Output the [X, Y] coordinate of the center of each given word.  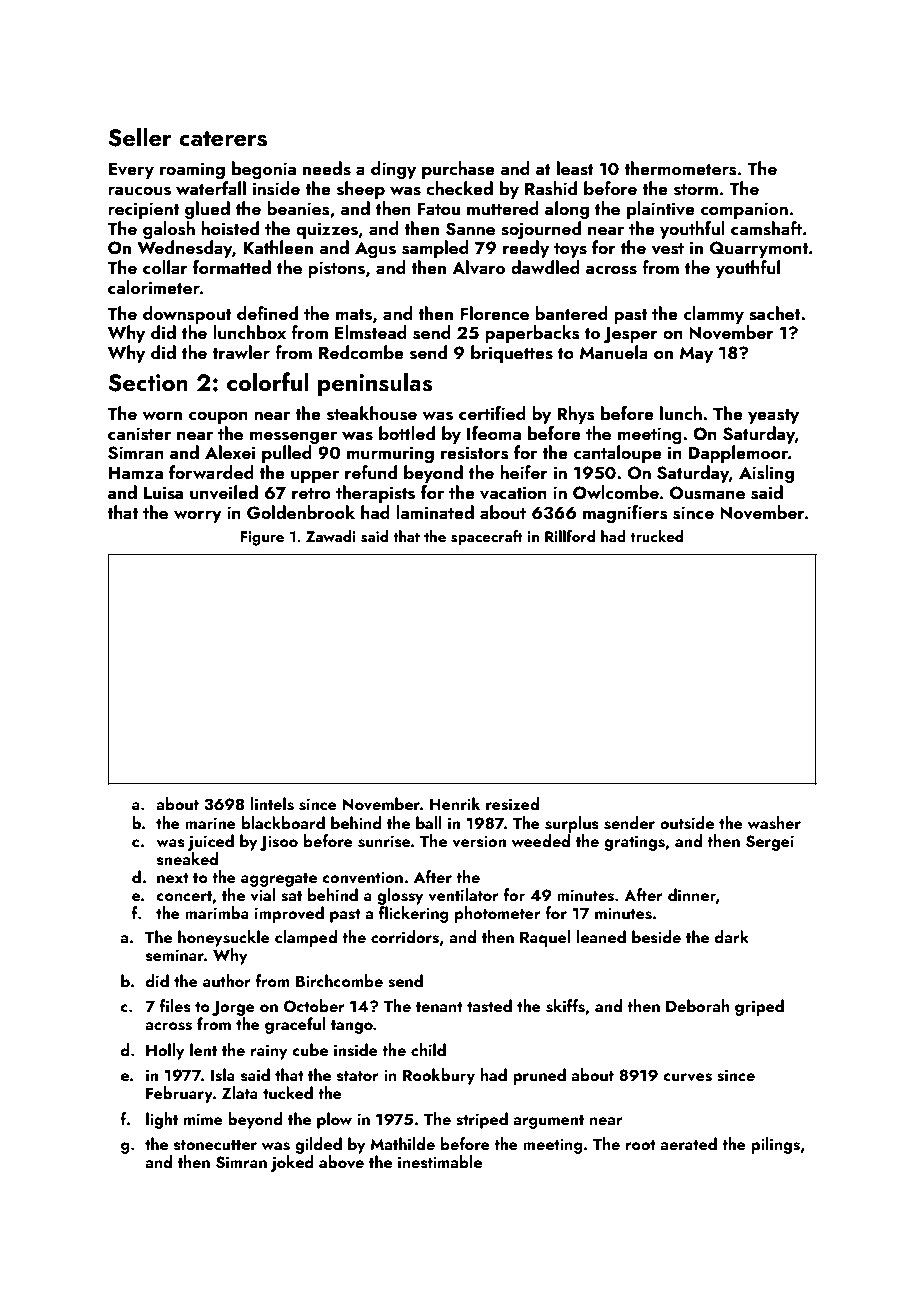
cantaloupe [618, 454]
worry [198, 517]
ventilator [463, 895]
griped [759, 1007]
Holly [165, 1051]
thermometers [680, 168]
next [173, 878]
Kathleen [278, 247]
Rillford [570, 536]
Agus [375, 249]
